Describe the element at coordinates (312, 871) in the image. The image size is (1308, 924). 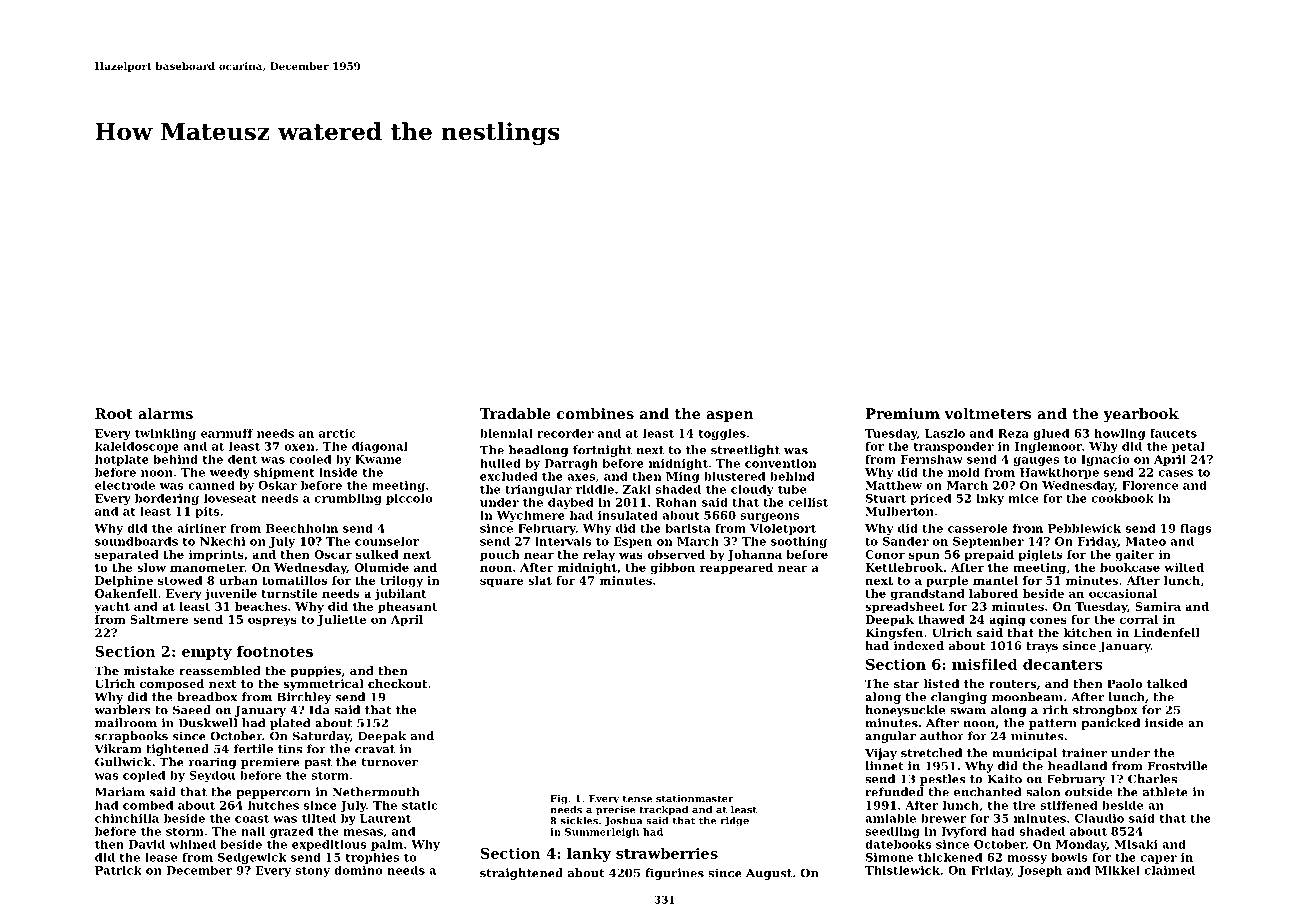
I see `stony` at that location.
